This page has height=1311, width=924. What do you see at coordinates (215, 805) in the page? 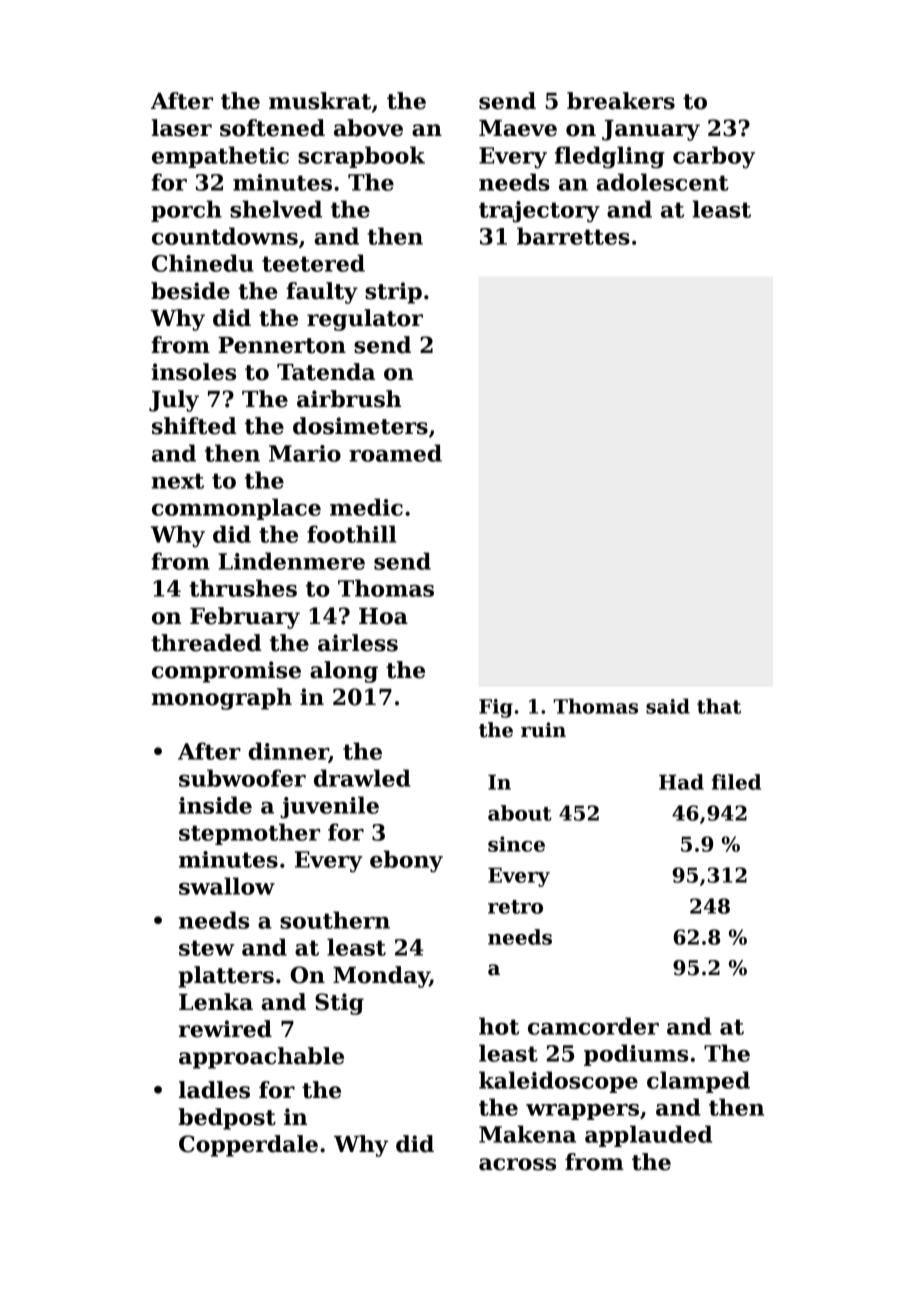
I see `inside` at bounding box center [215, 805].
